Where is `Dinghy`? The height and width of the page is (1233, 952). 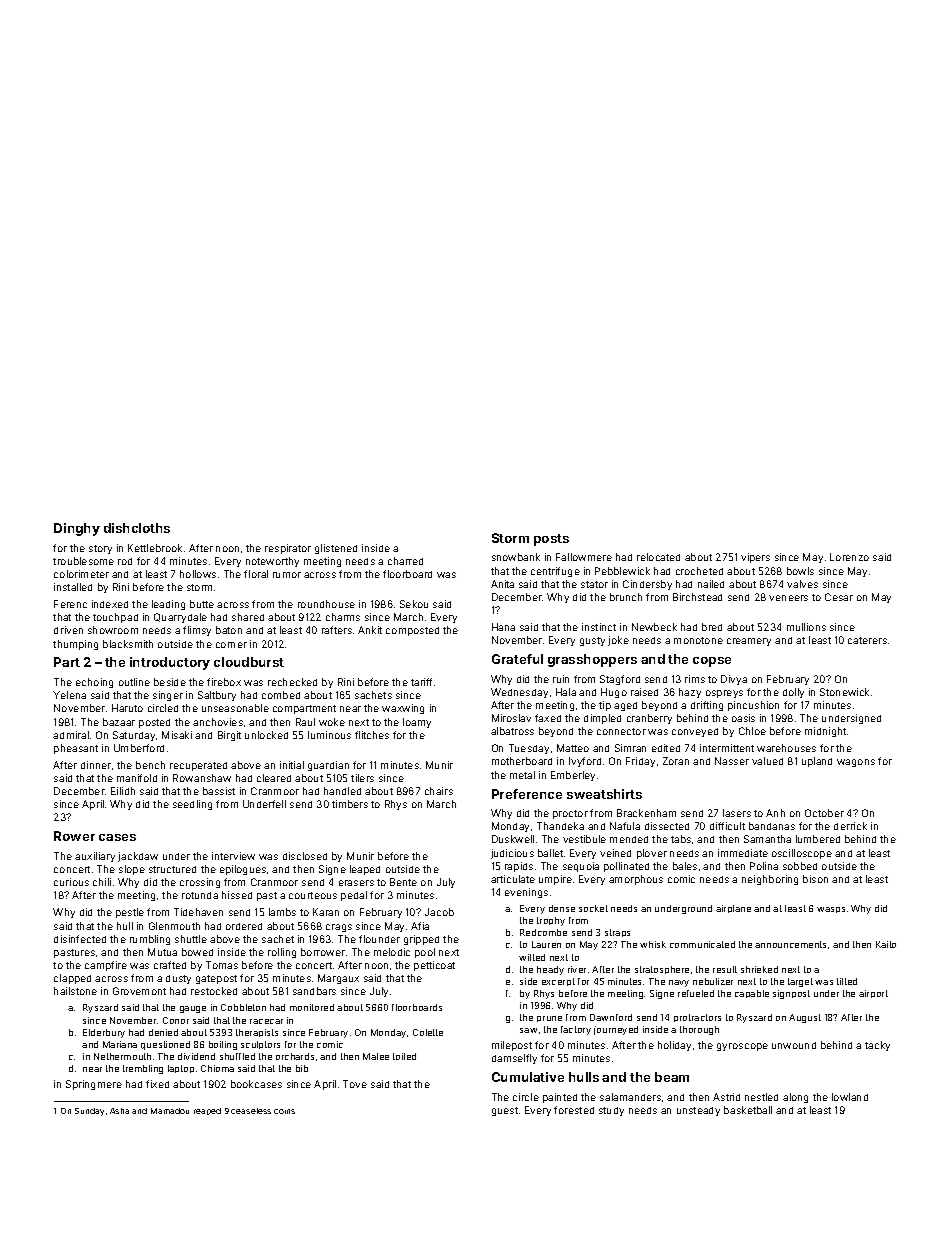 Dinghy is located at coordinates (77, 529).
